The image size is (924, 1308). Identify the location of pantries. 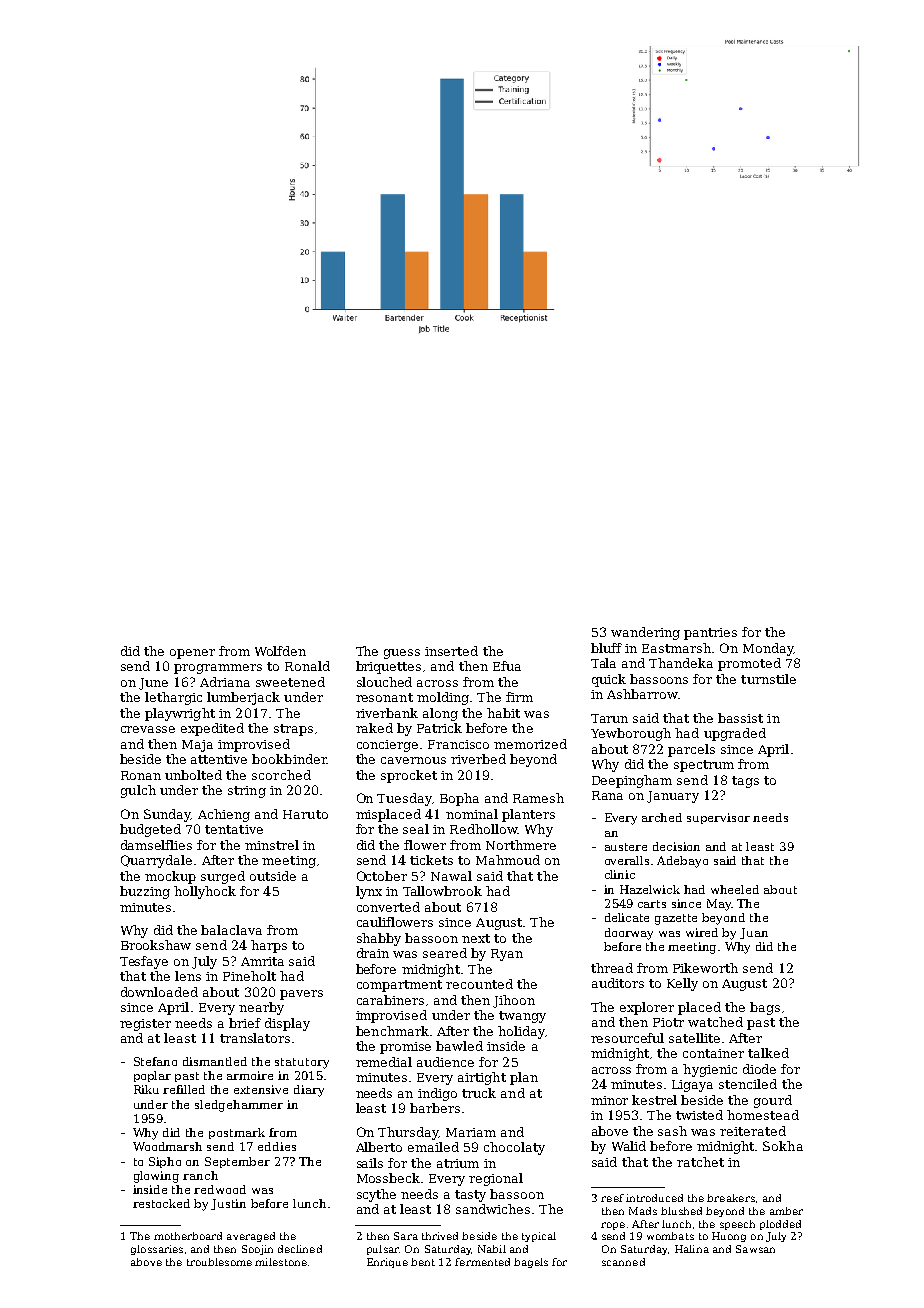
(710, 634).
